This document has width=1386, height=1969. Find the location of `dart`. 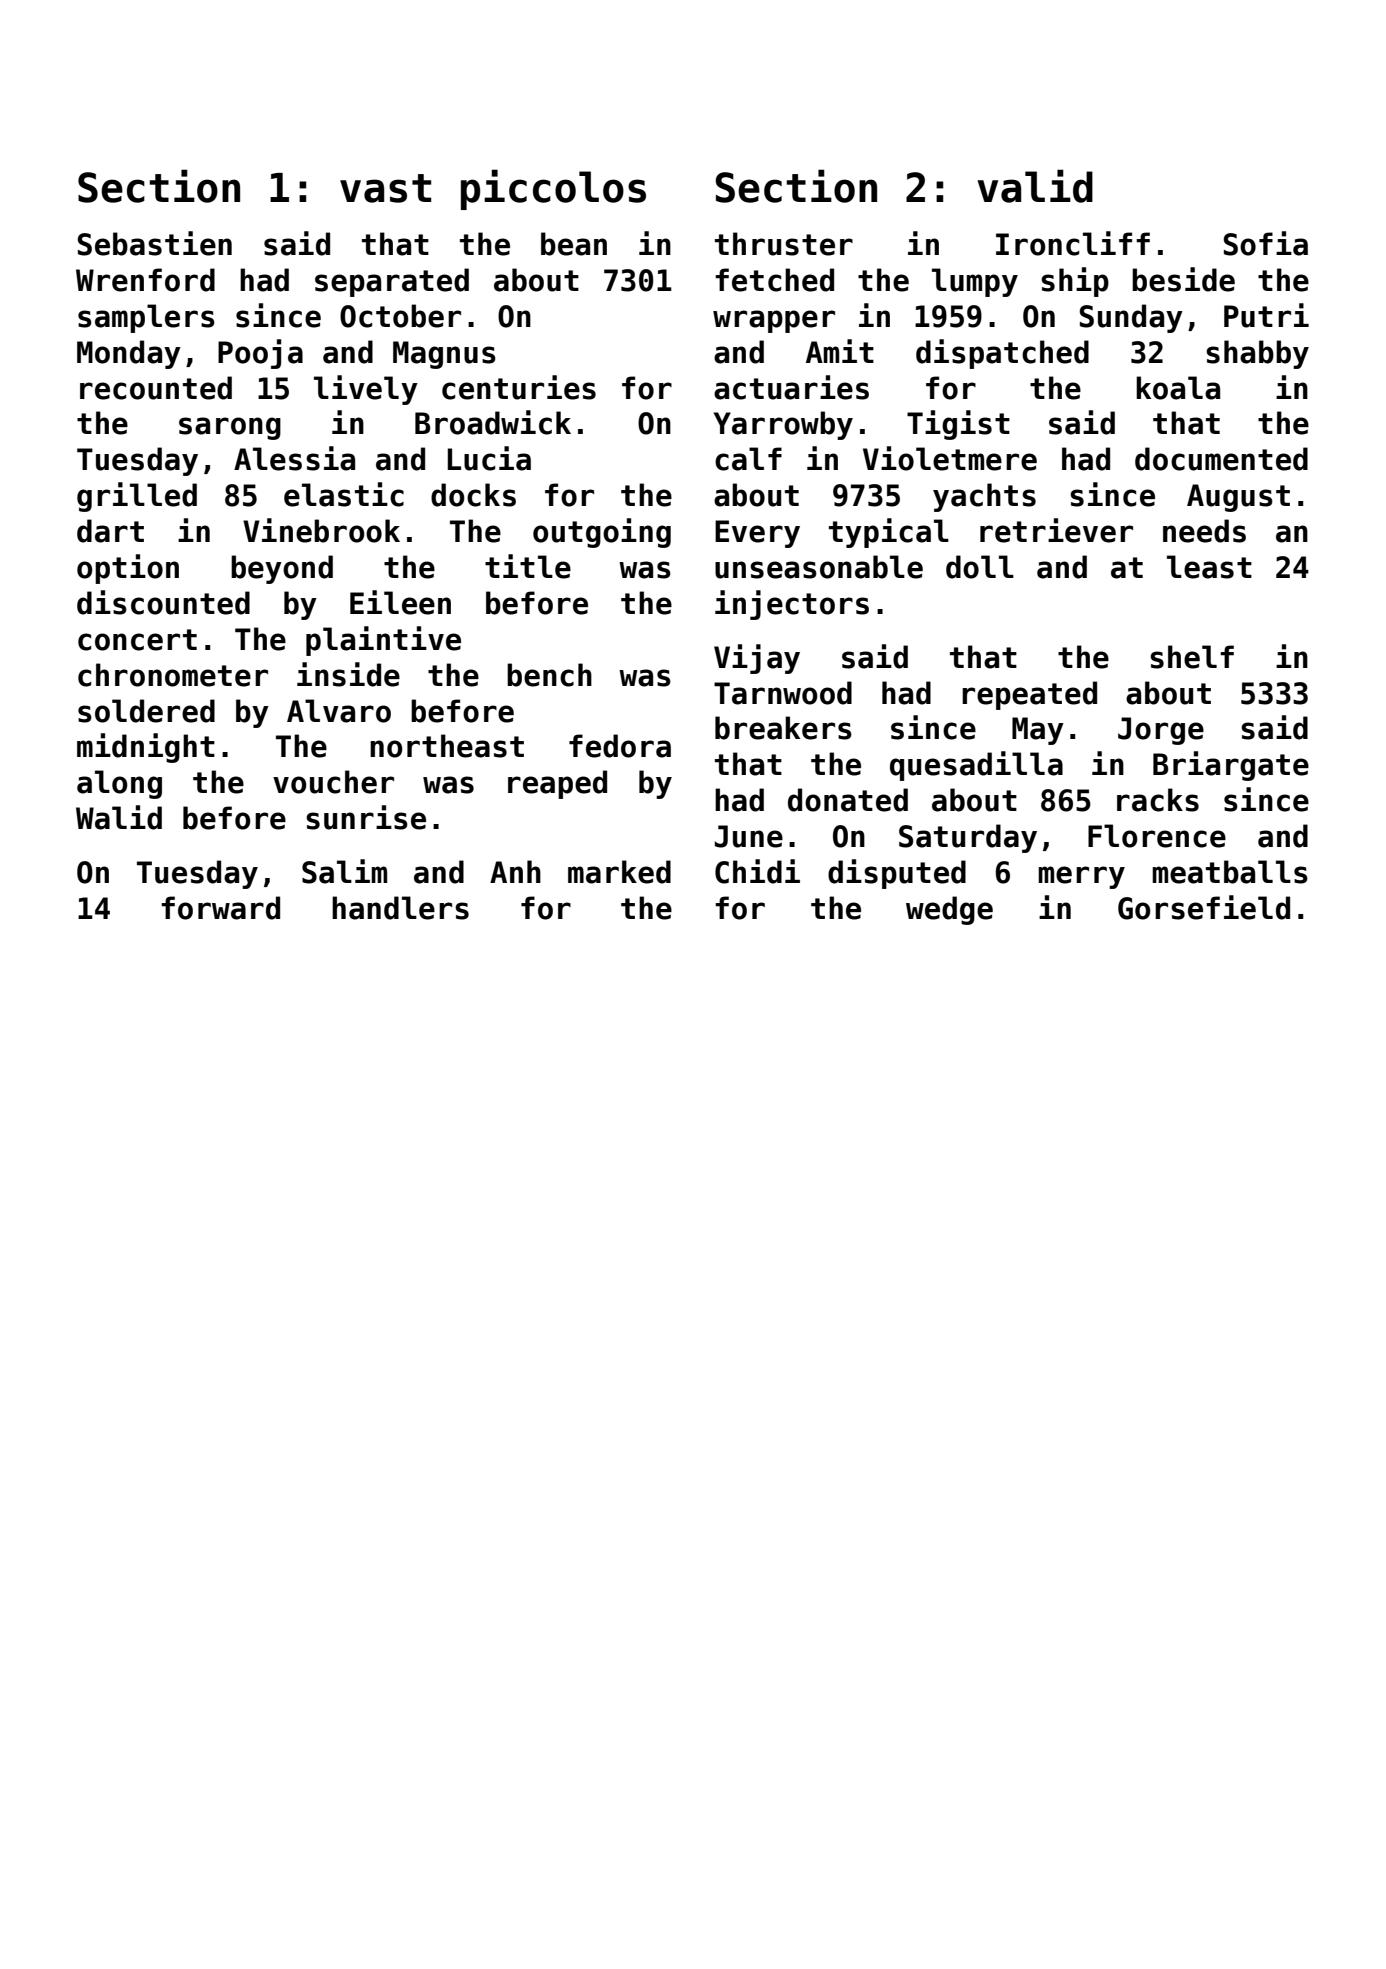

dart is located at coordinates (110, 531).
